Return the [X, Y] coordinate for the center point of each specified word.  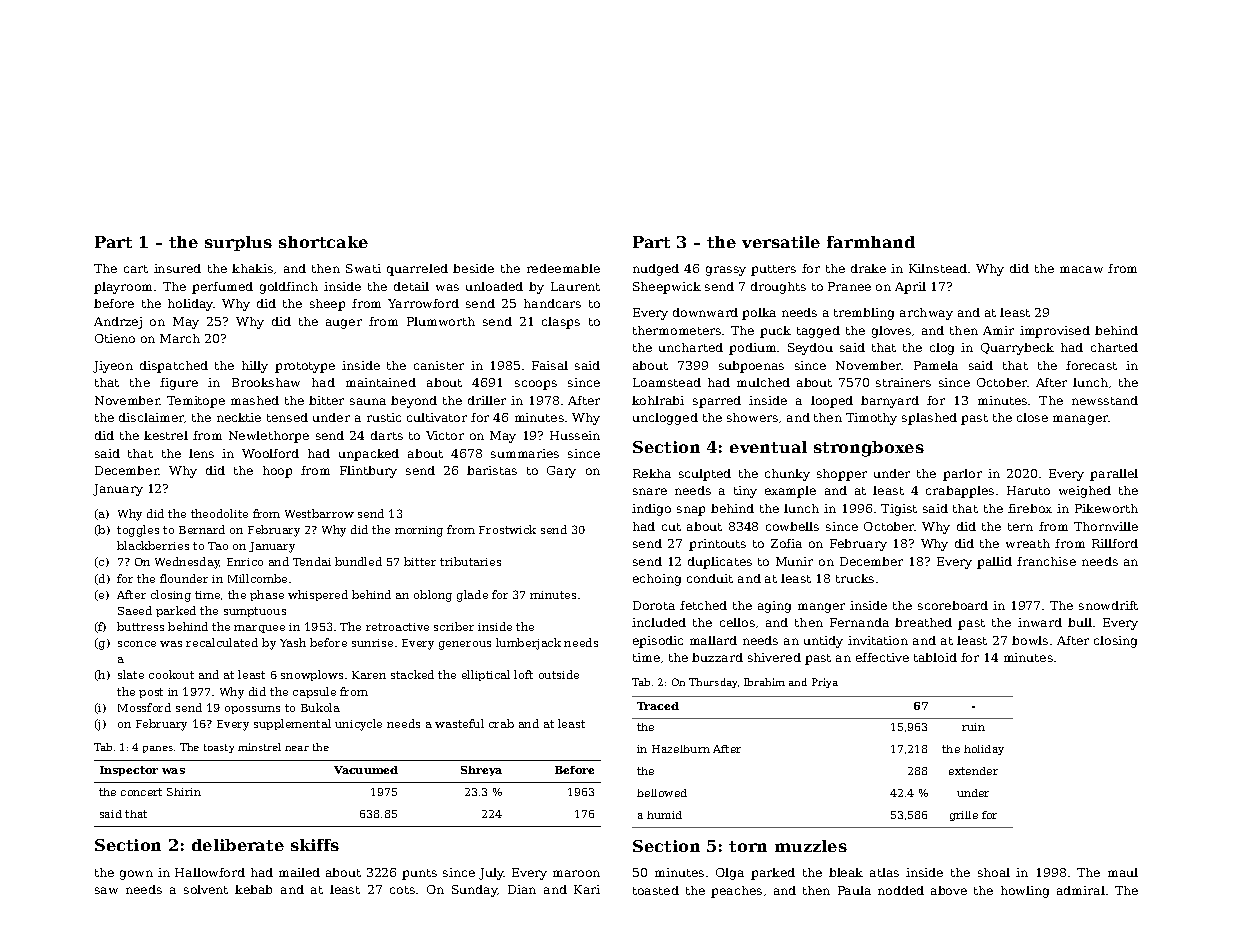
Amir [998, 330]
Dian [522, 889]
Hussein [575, 435]
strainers [903, 382]
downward [705, 312]
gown [136, 875]
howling [1025, 892]
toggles [138, 531]
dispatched [174, 367]
